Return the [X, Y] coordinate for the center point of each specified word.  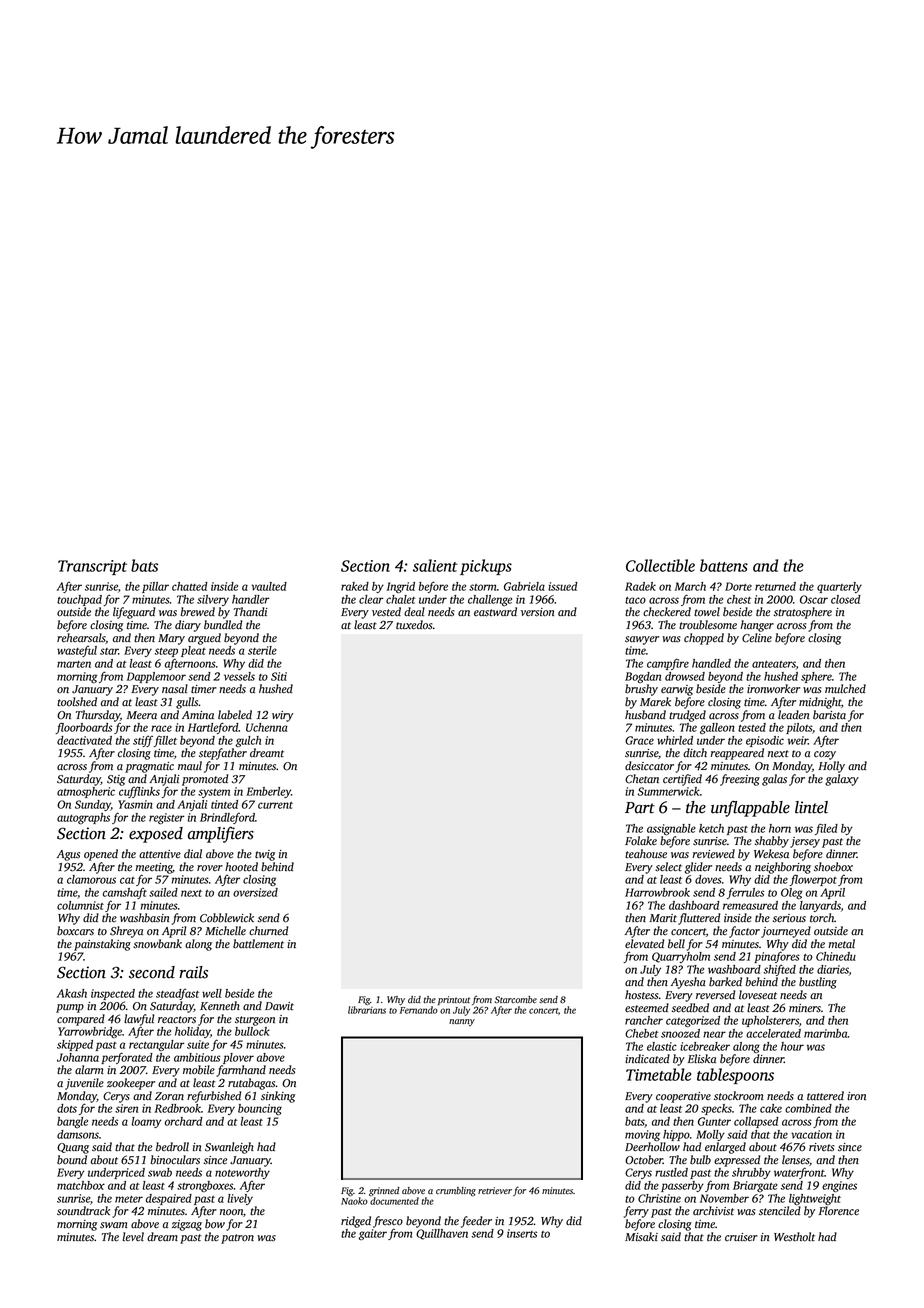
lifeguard [134, 613]
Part [640, 808]
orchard [184, 1121]
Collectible [660, 565]
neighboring [783, 868]
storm [482, 587]
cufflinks [139, 792]
